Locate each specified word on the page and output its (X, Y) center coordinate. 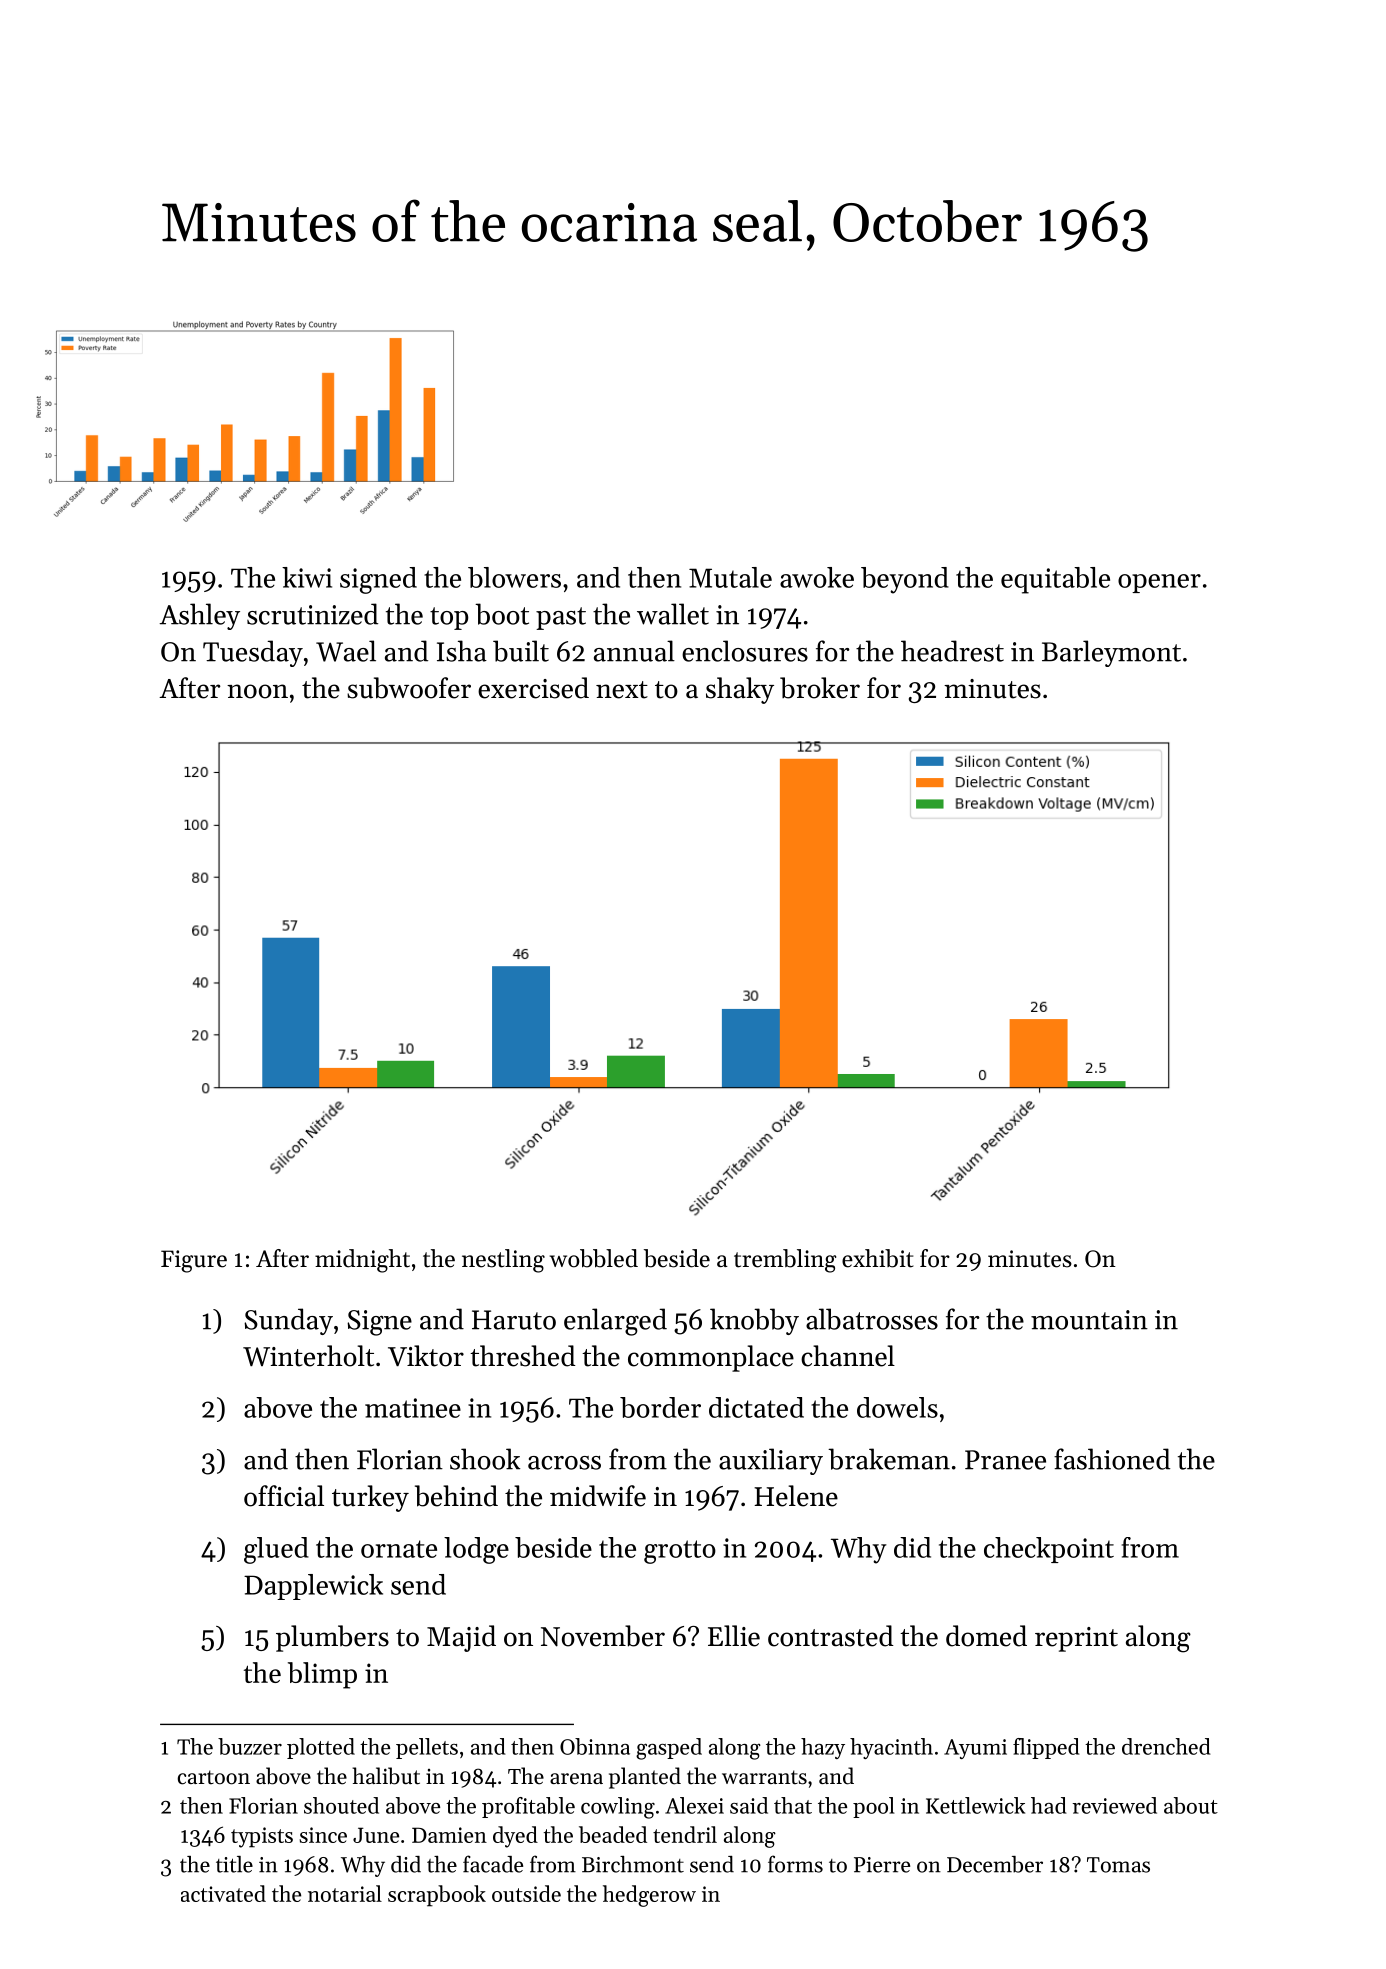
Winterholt (308, 1356)
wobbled (594, 1258)
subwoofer (409, 688)
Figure (194, 1261)
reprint (1076, 1639)
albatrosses (872, 1319)
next (622, 690)
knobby (754, 1321)
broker (820, 688)
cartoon (214, 1777)
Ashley (199, 616)
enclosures (745, 651)
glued (276, 1550)
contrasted (831, 1636)
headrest (952, 651)
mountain (1089, 1320)
